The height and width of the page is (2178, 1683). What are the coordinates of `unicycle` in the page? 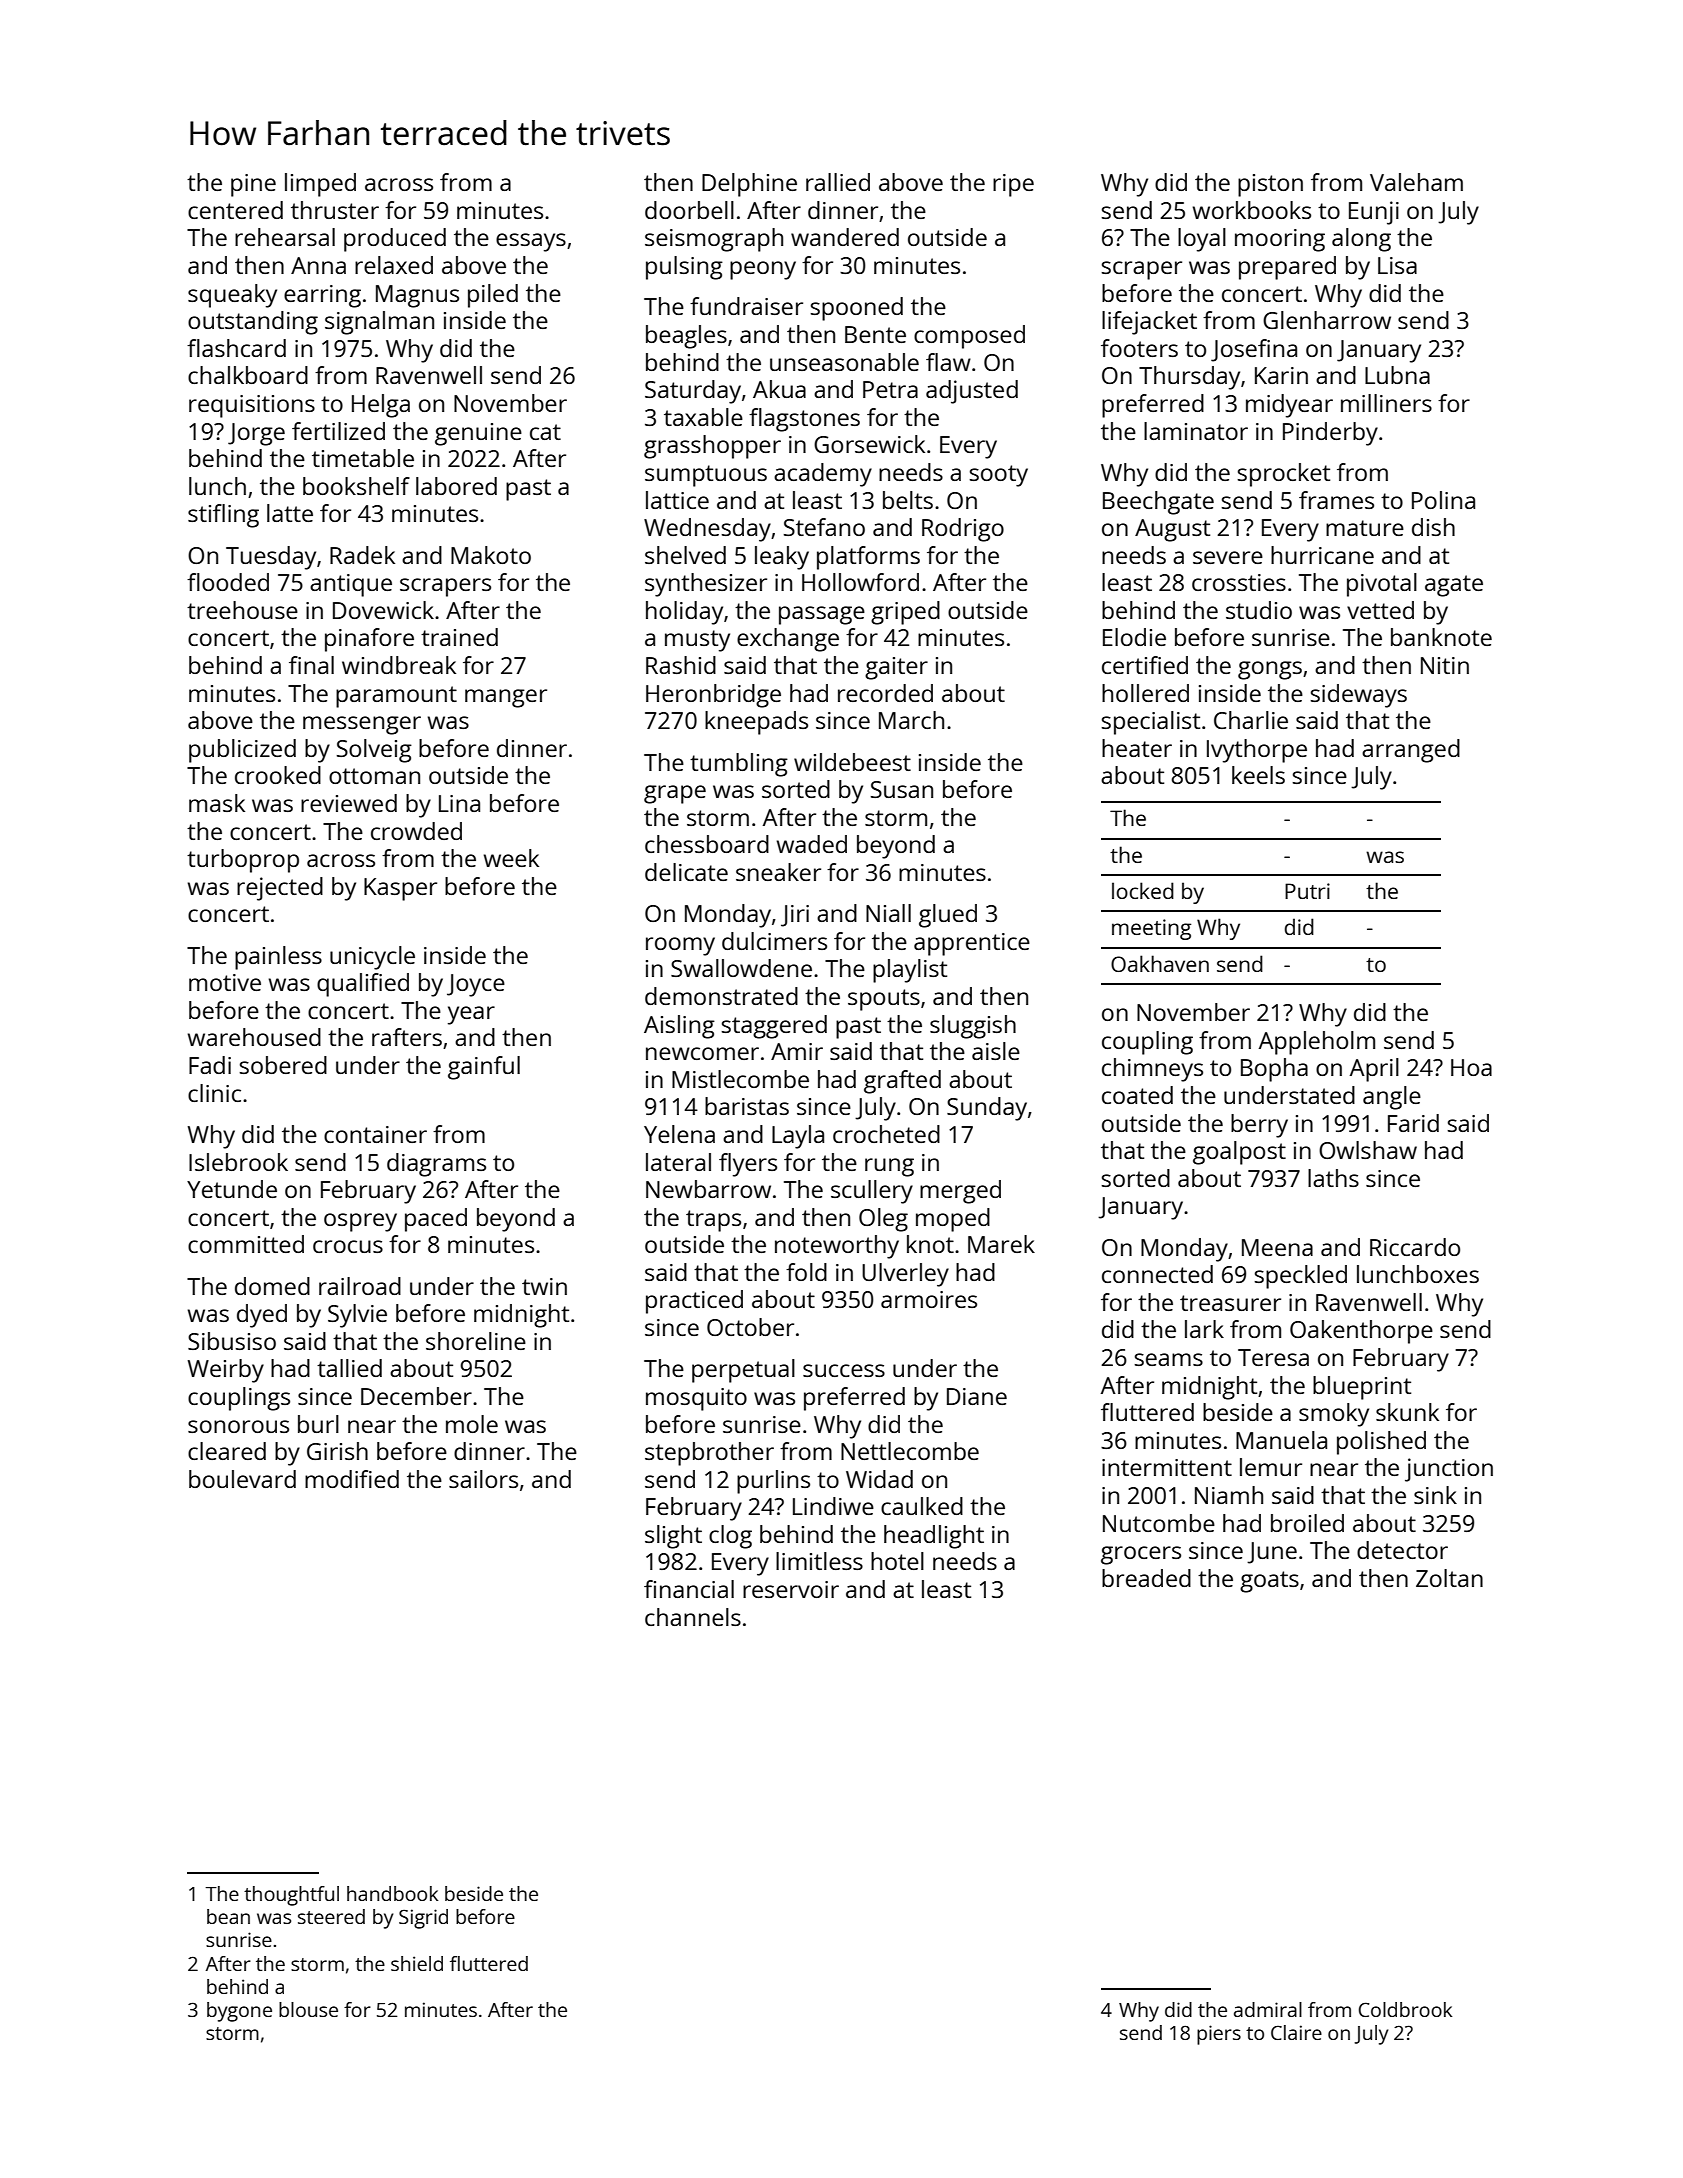 It's located at (372, 958).
